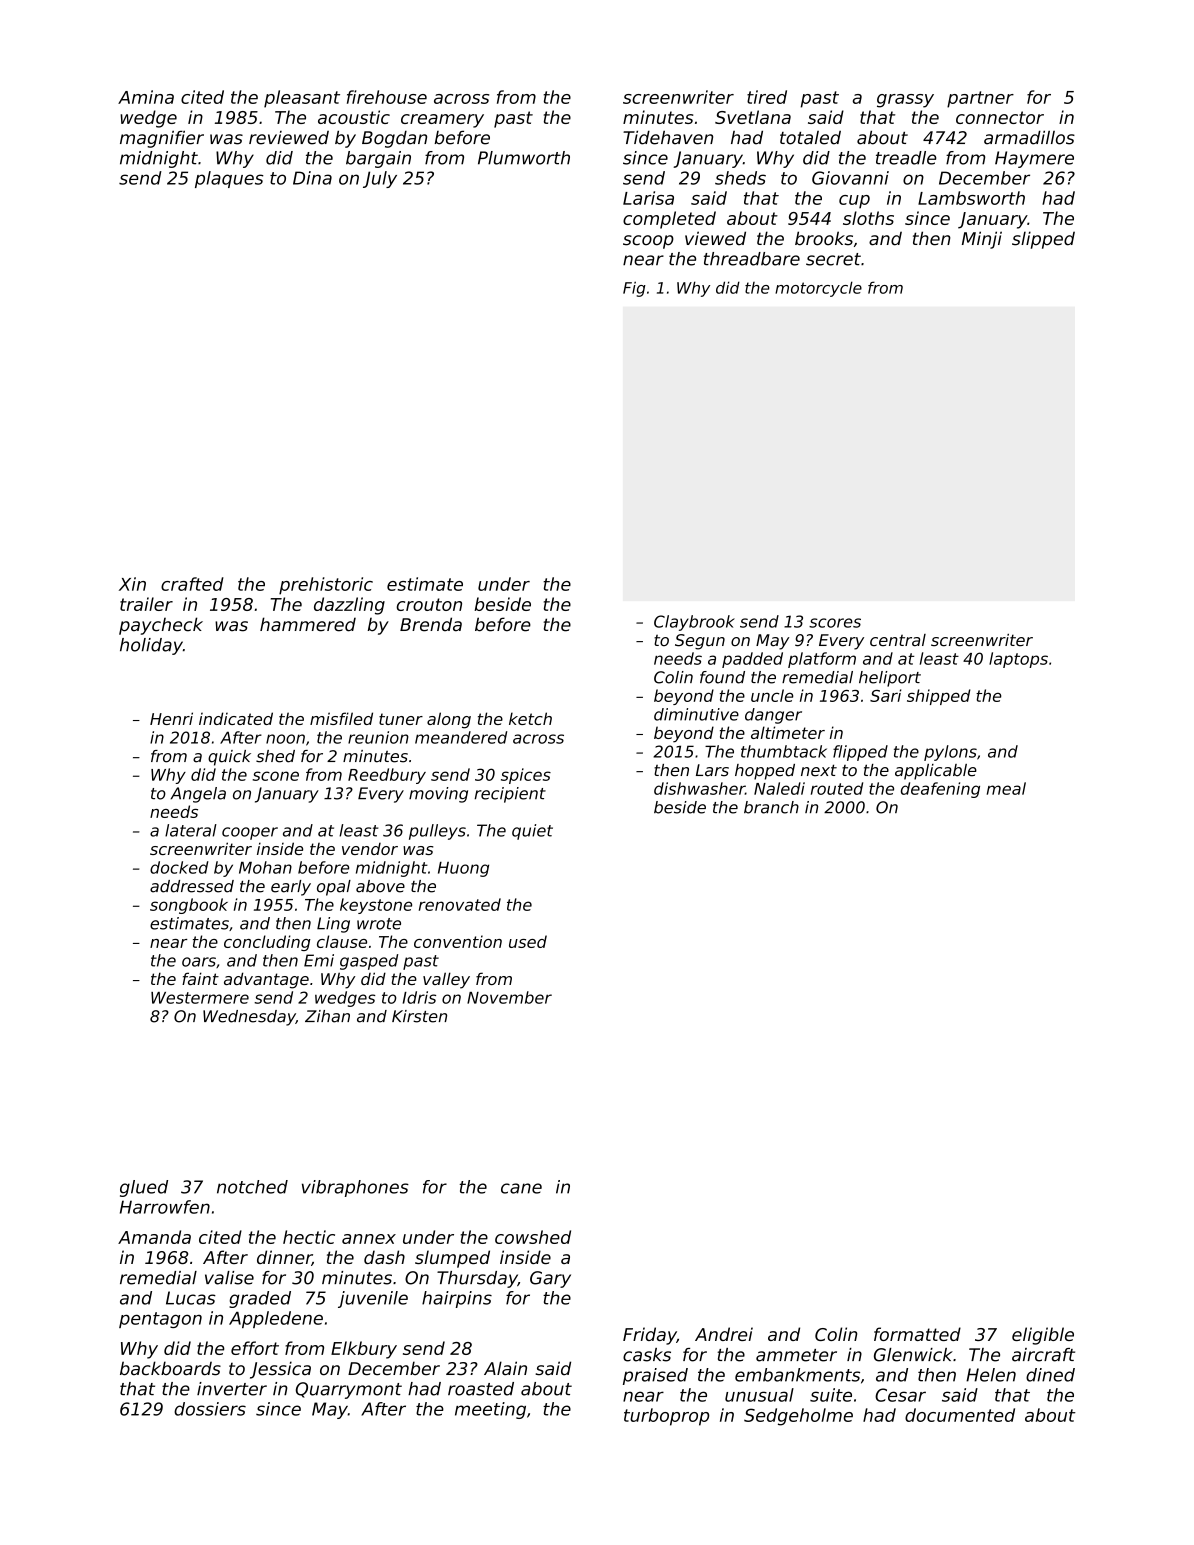  Describe the element at coordinates (521, 1188) in the document. I see `cane` at that location.
